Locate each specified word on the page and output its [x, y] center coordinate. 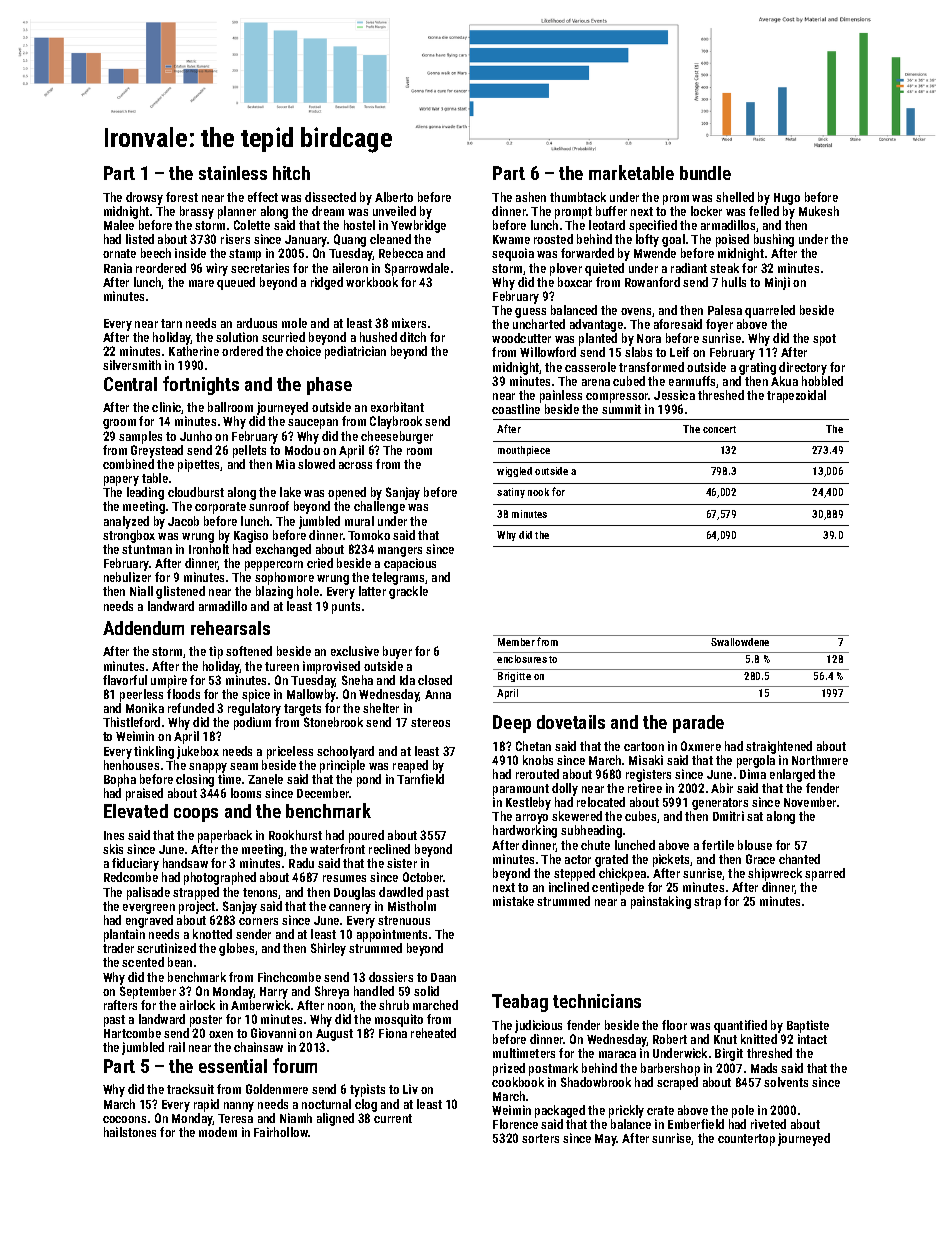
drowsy [144, 198]
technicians [597, 1001]
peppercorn [274, 566]
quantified [740, 1026]
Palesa [725, 310]
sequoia [513, 254]
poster [206, 1021]
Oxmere [701, 746]
